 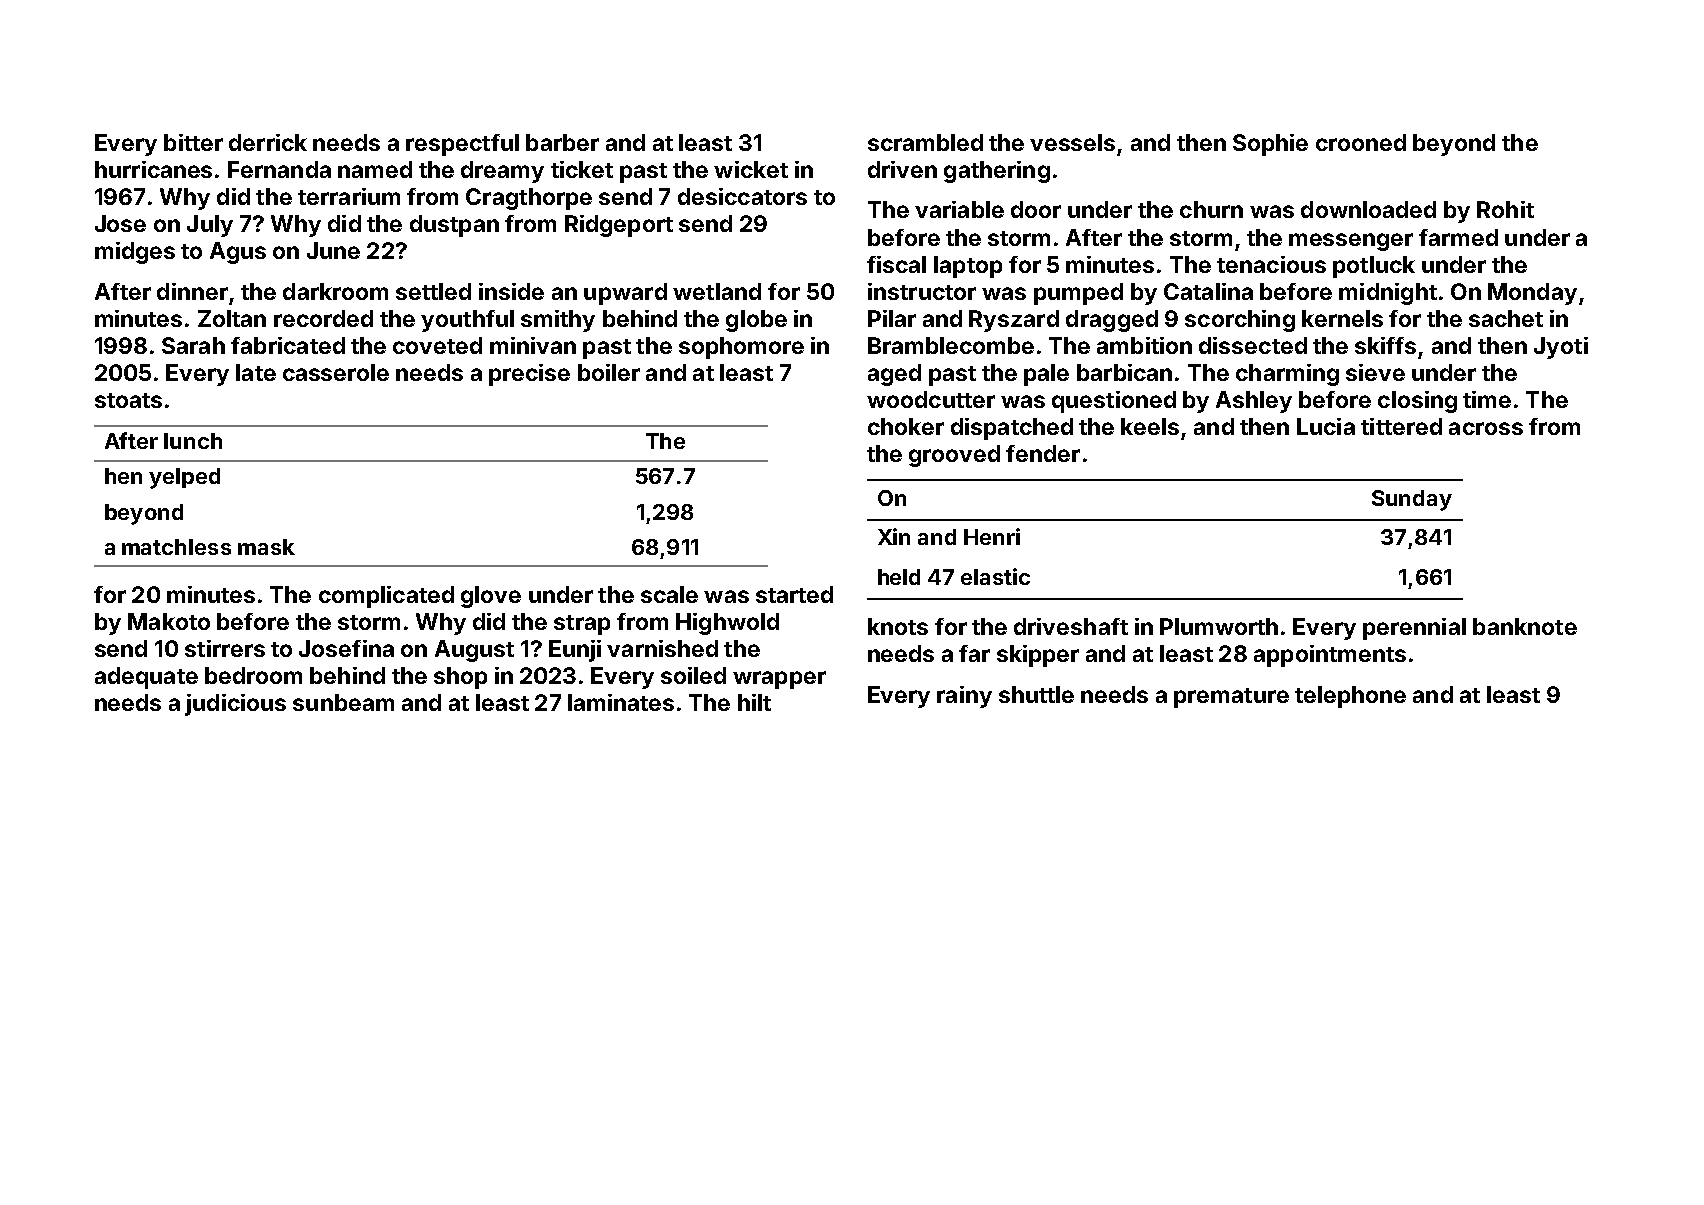 I want to click on fiscal, so click(x=896, y=264).
